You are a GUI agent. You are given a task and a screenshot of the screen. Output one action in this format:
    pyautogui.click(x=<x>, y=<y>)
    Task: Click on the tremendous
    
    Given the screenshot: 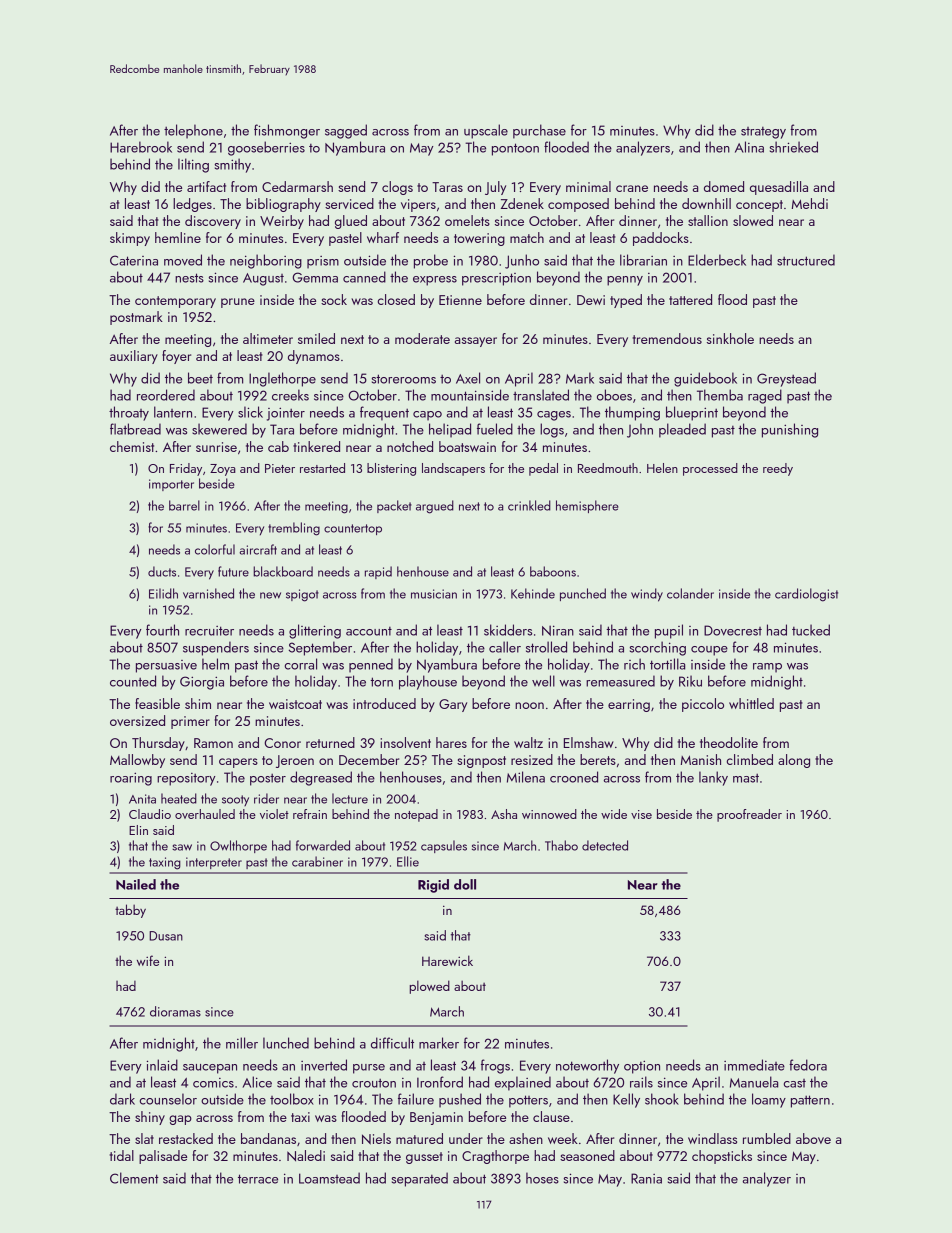 What is the action you would take?
    pyautogui.click(x=667, y=338)
